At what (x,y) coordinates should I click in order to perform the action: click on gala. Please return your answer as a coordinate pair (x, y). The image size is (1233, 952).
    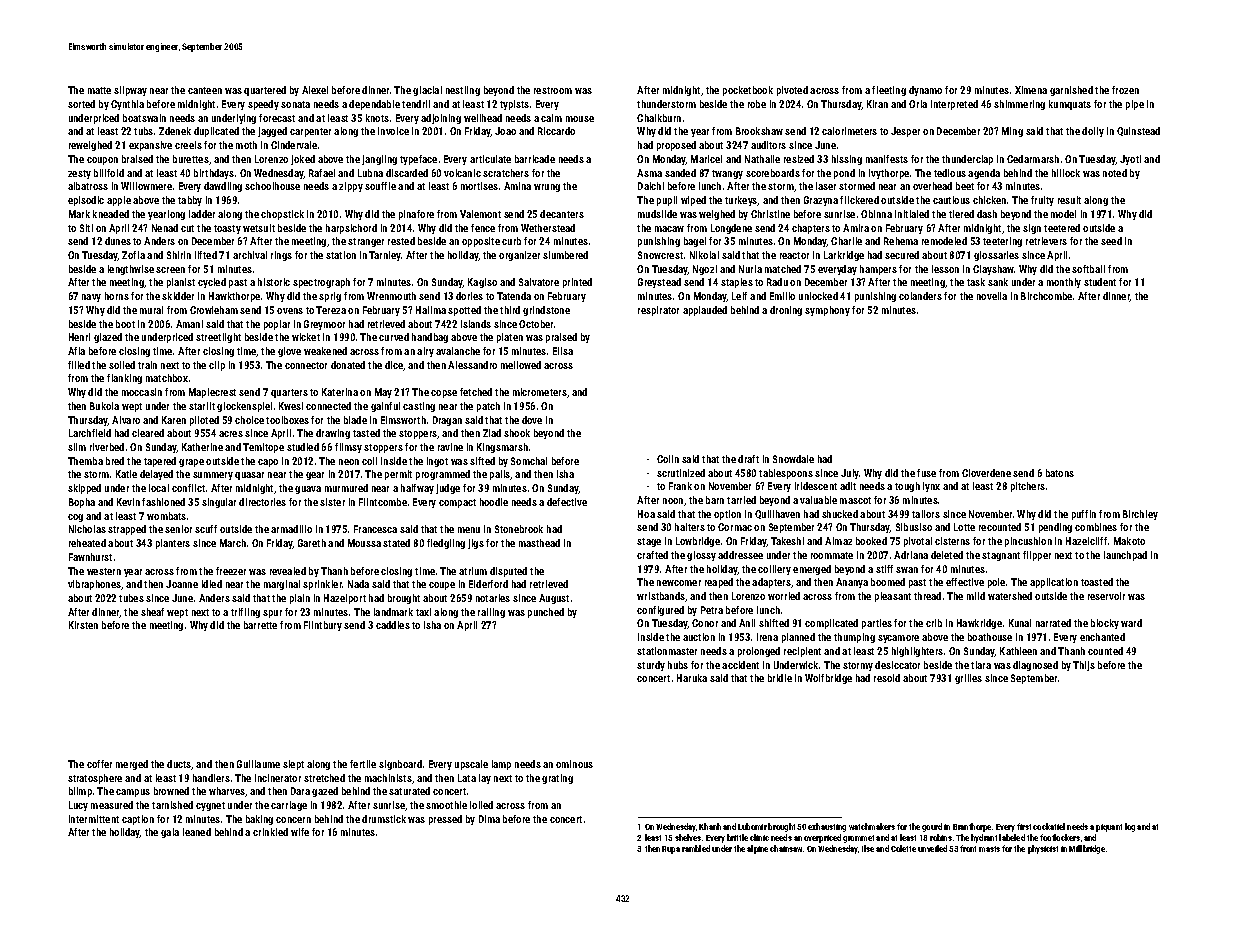
    Looking at the image, I should click on (170, 833).
